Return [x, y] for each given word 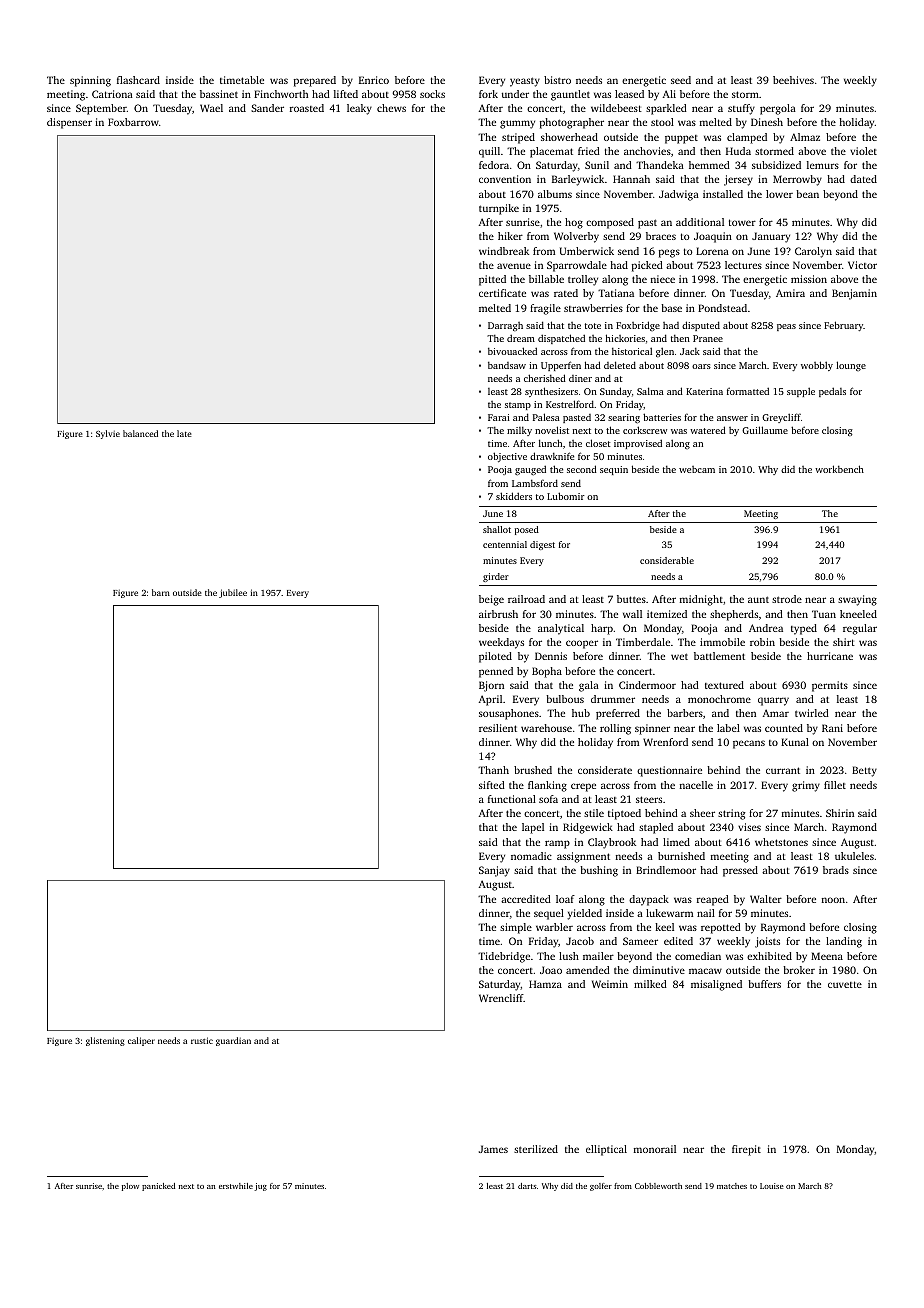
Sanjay [494, 871]
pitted [492, 280]
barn [161, 592]
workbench [839, 469]
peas [786, 327]
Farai [499, 417]
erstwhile [236, 1186]
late [184, 433]
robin [762, 642]
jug [260, 1187]
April [490, 700]
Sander [267, 108]
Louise [772, 1186]
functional [512, 799]
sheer [702, 813]
